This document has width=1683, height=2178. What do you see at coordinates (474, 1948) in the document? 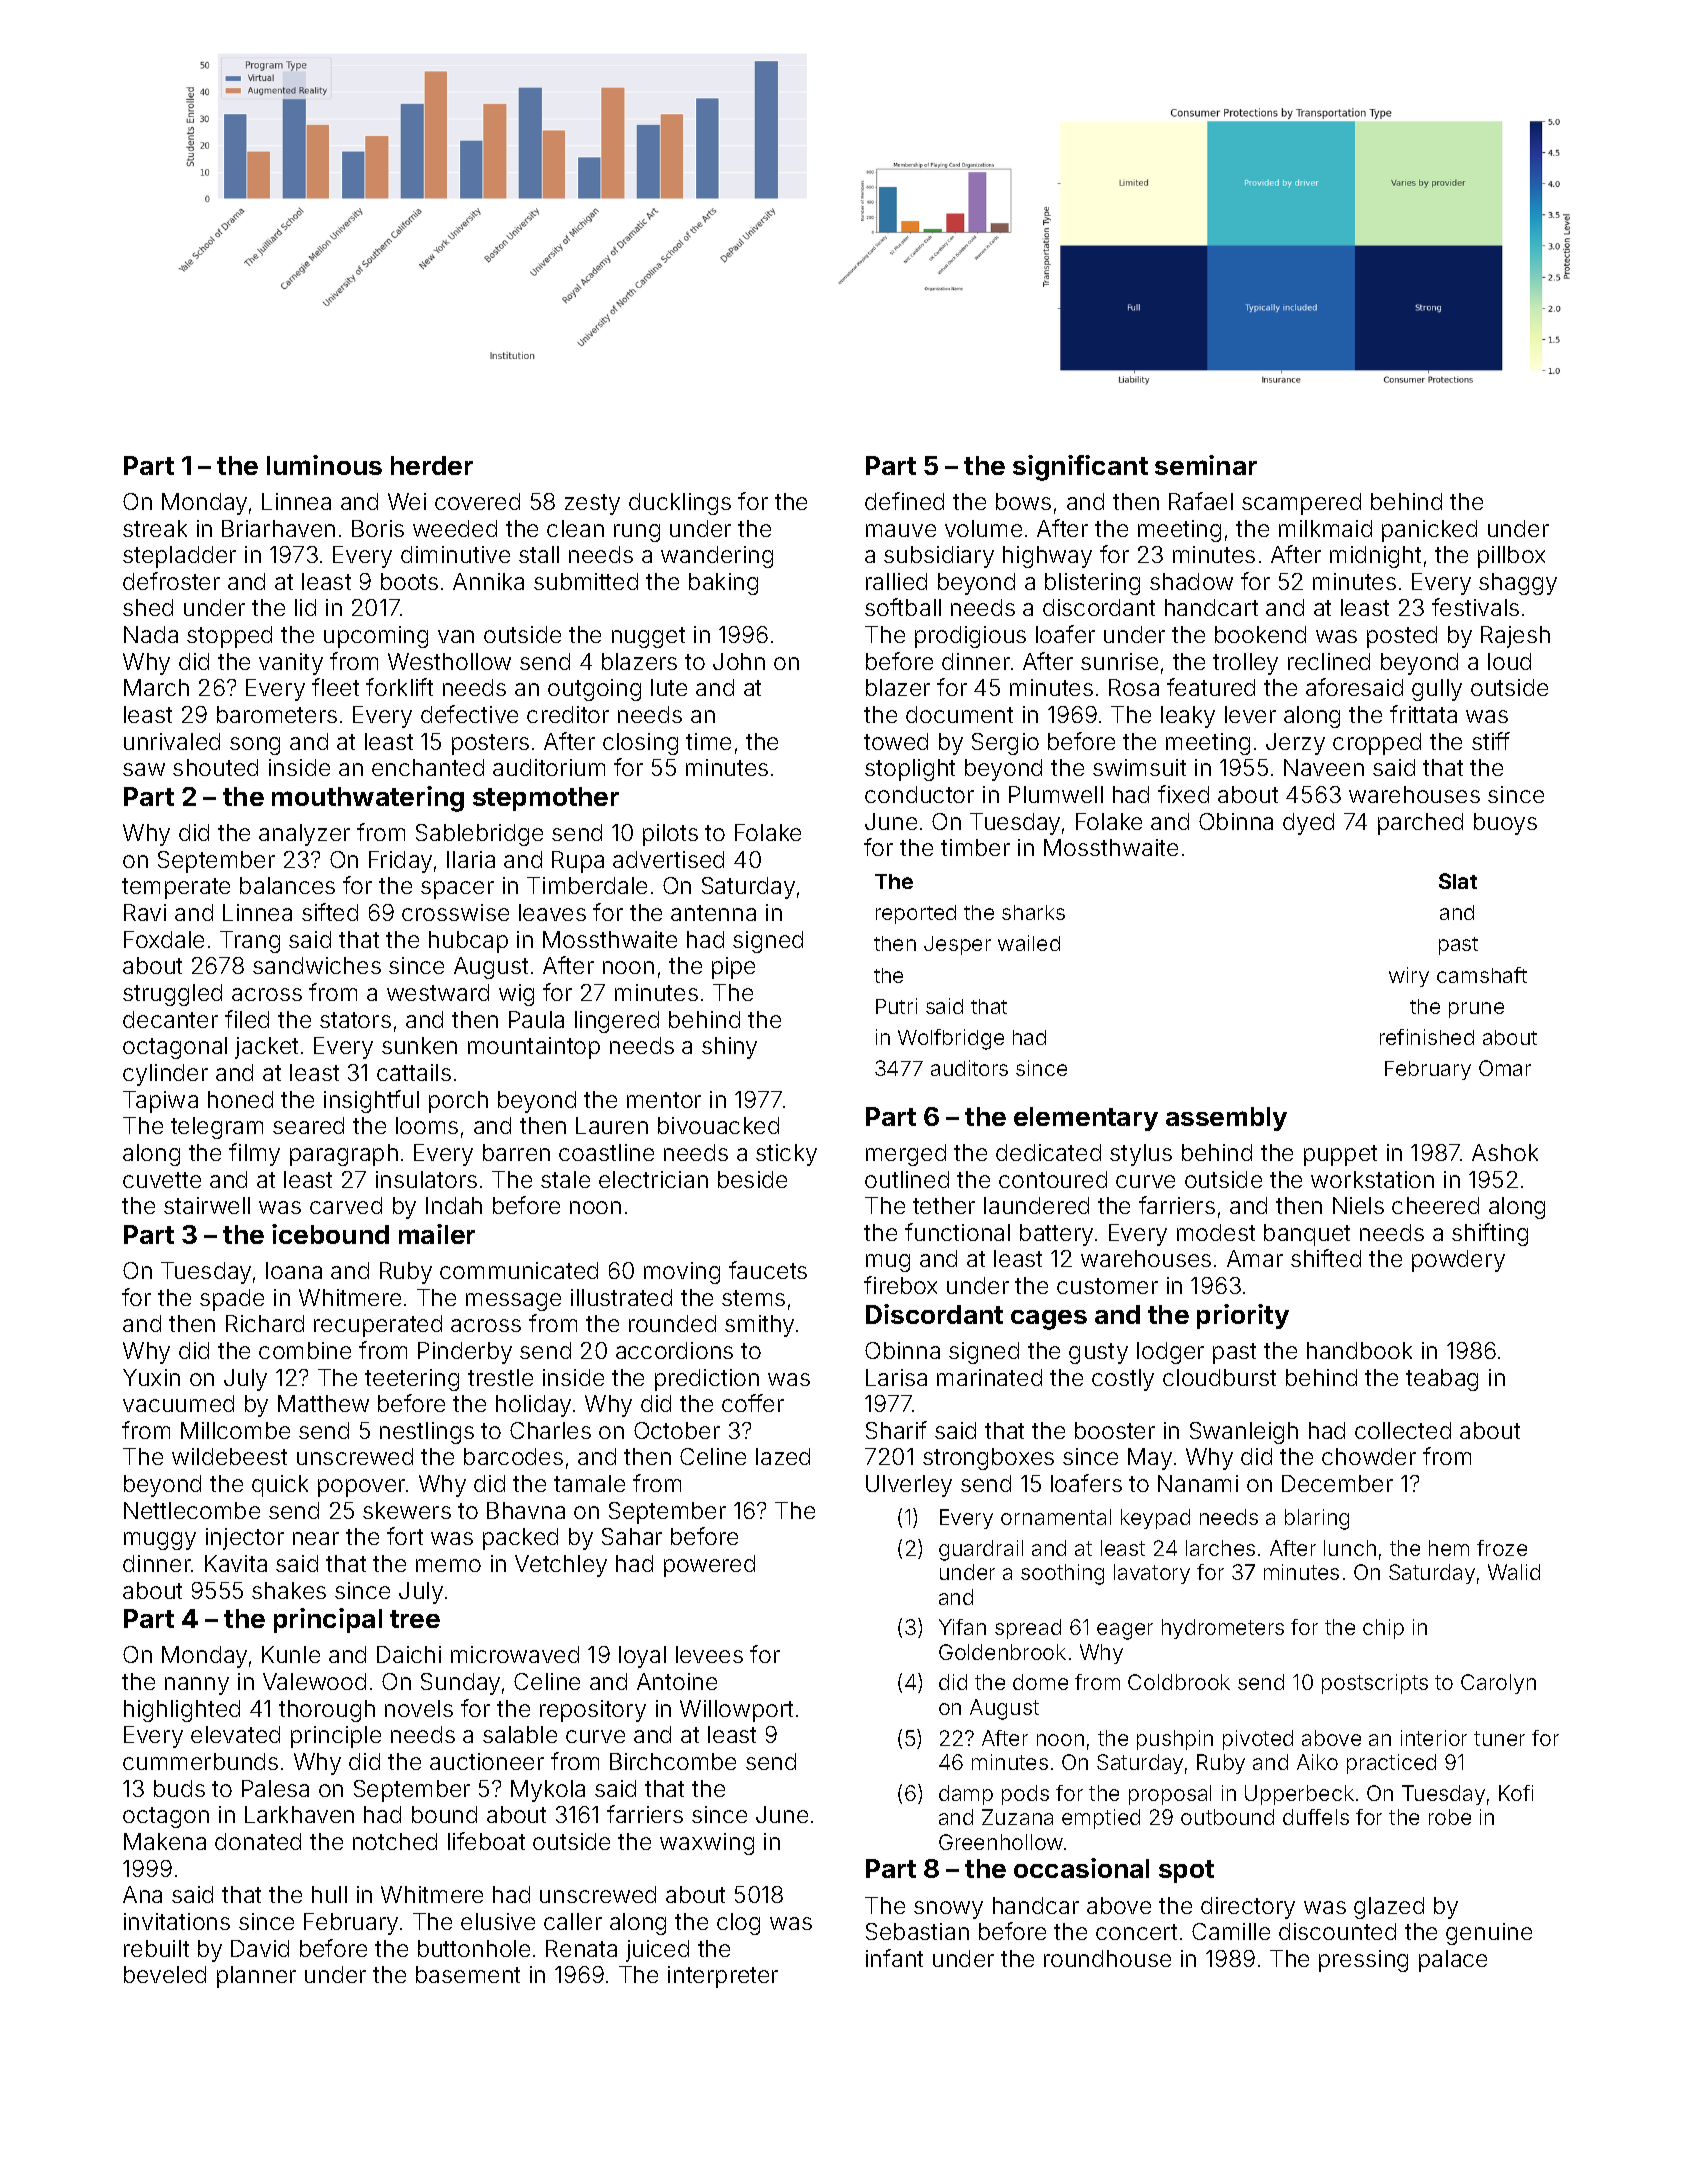
I see `buttonhole` at bounding box center [474, 1948].
